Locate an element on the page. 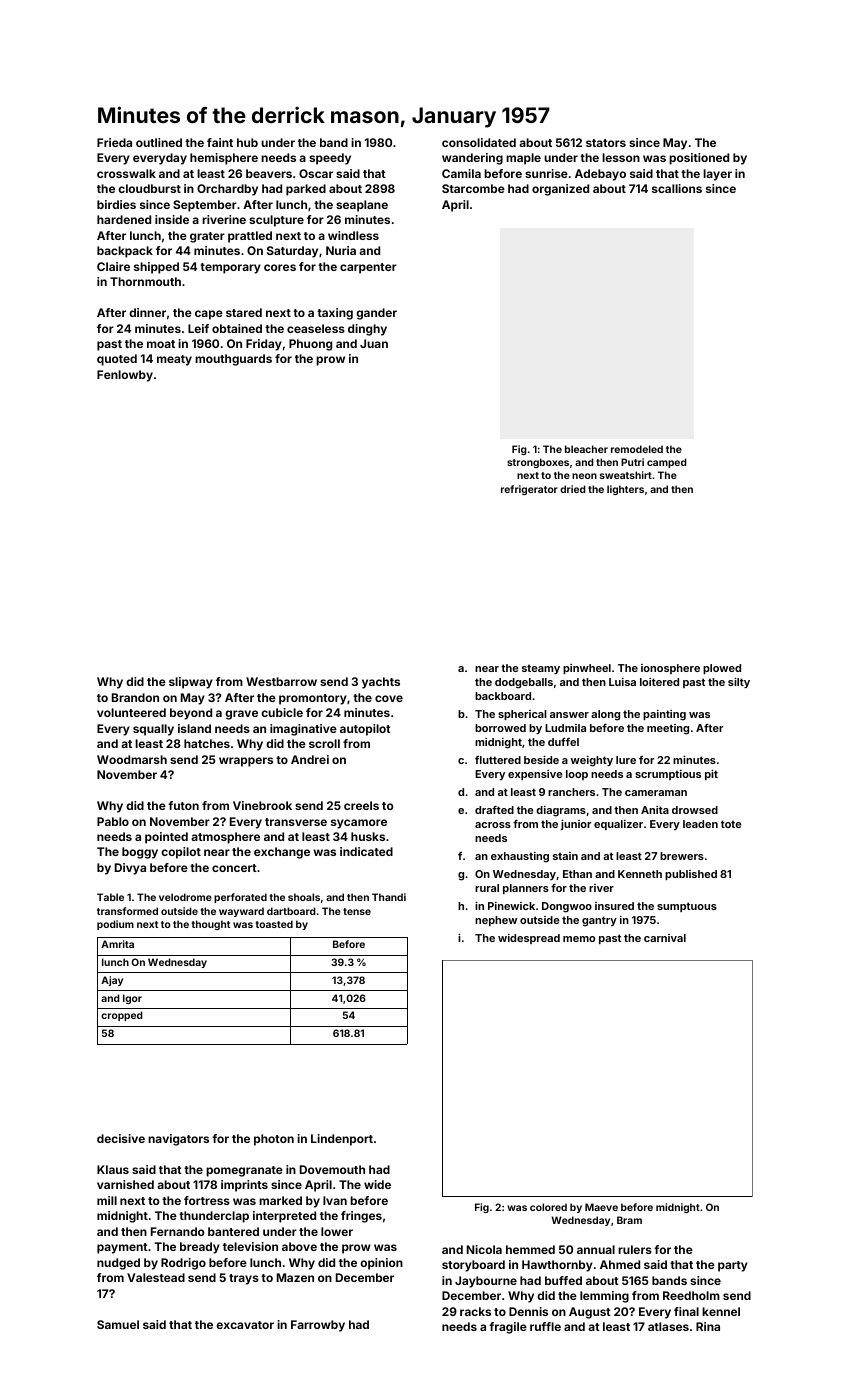 The width and height of the page is (849, 1400). painting is located at coordinates (664, 715).
